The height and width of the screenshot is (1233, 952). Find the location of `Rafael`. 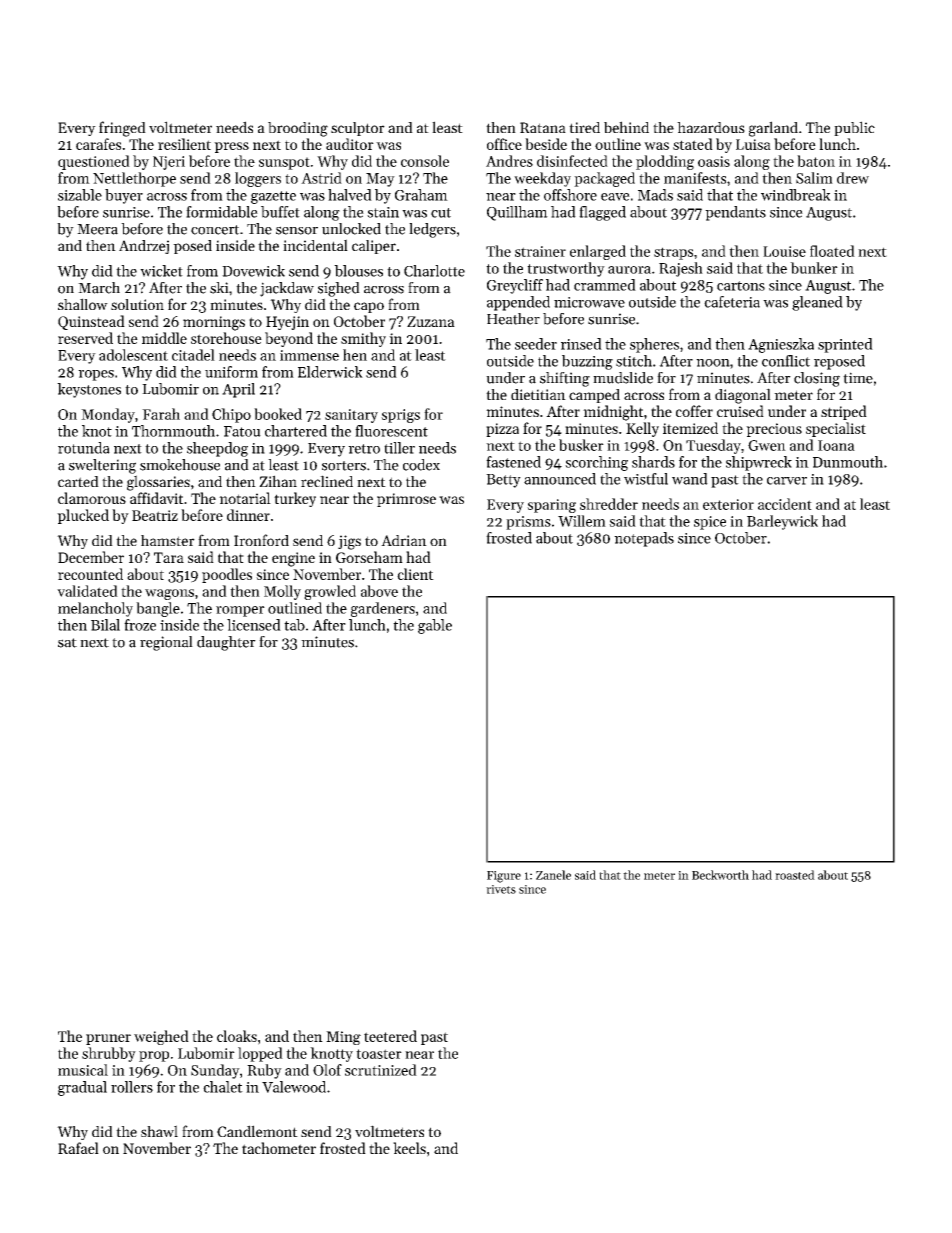

Rafael is located at coordinates (78, 1148).
